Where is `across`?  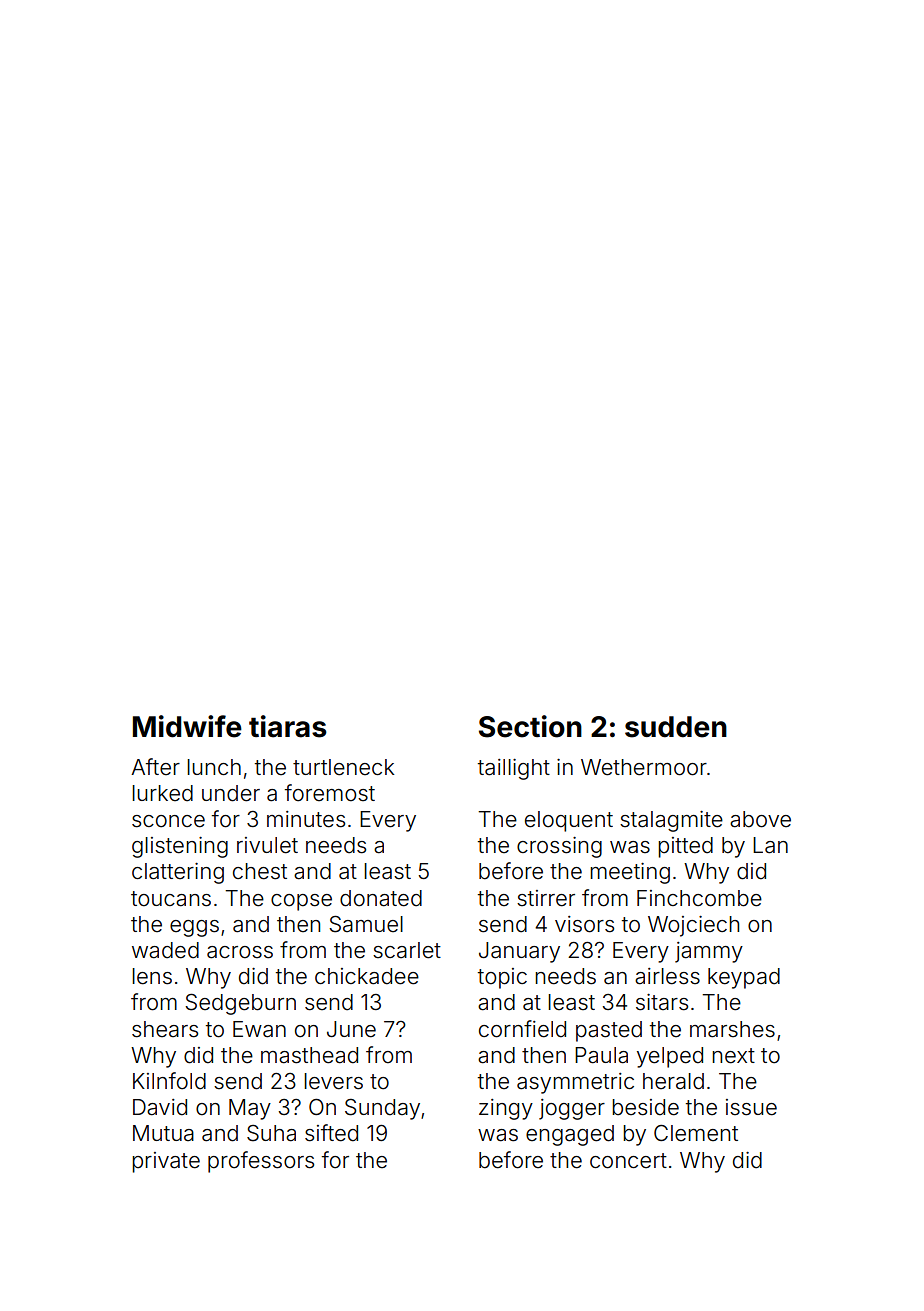 across is located at coordinates (240, 952).
